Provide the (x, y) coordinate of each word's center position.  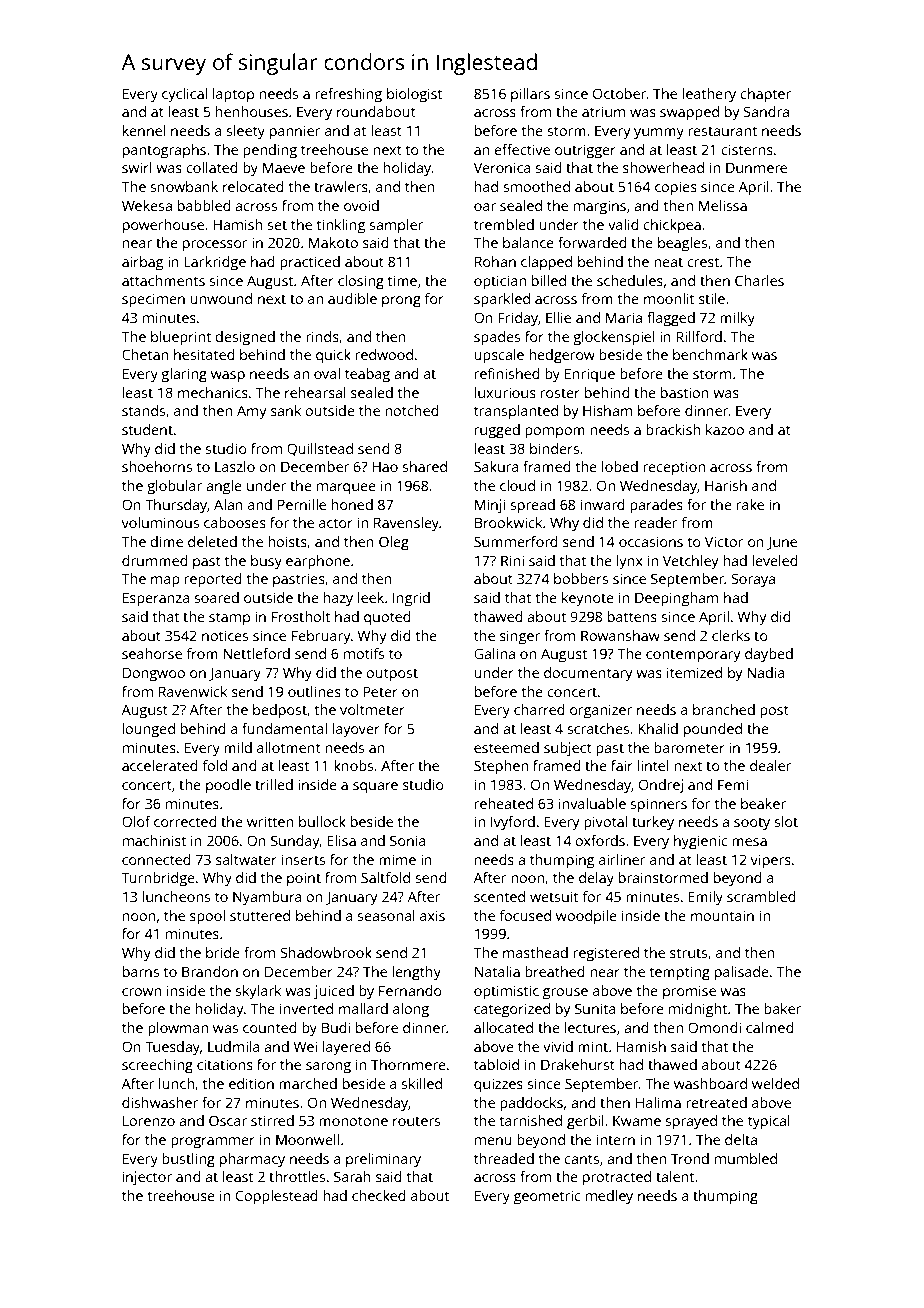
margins (600, 207)
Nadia (765, 672)
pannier (295, 132)
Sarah (352, 1176)
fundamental (284, 728)
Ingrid (411, 599)
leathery (709, 95)
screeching (157, 1066)
